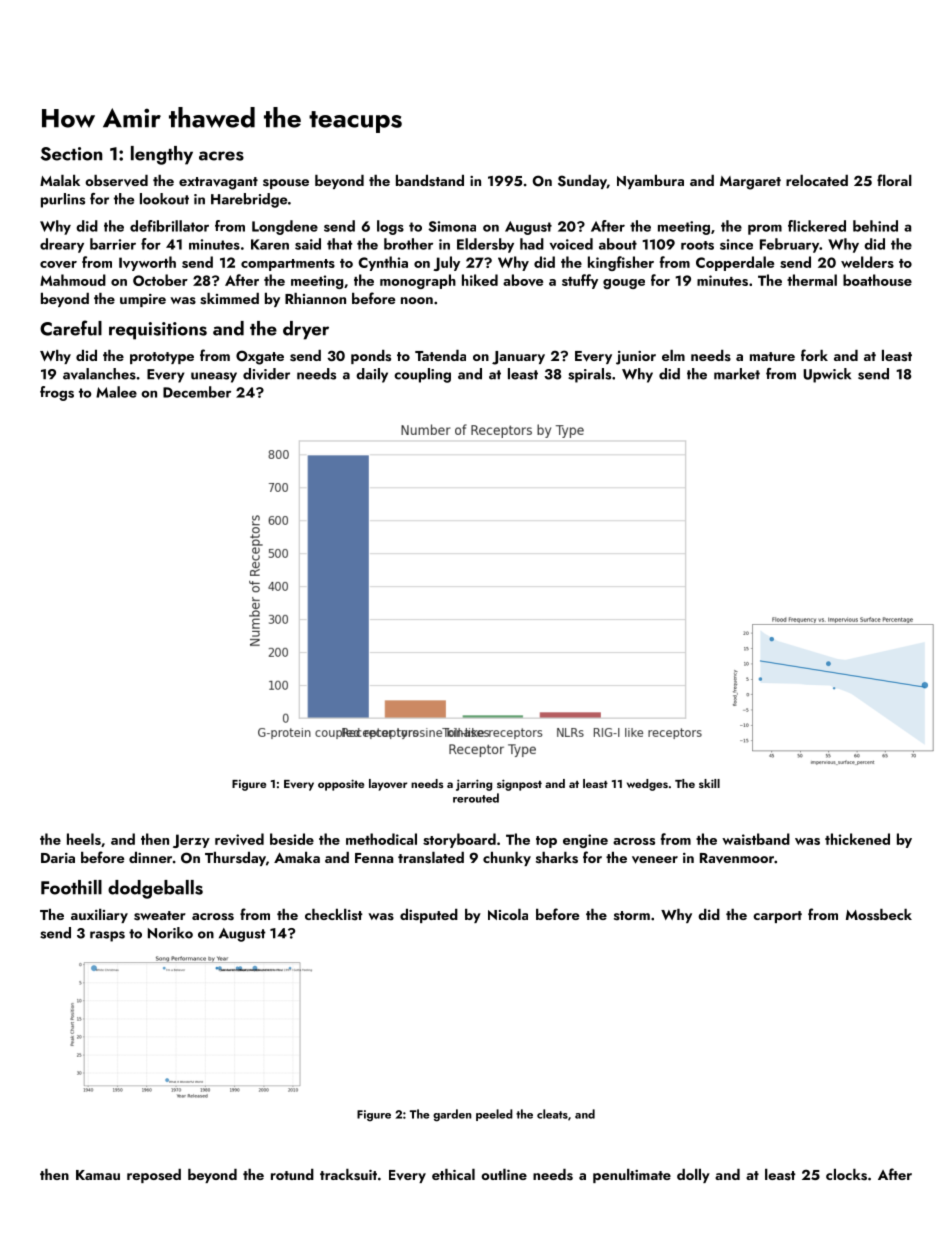 The image size is (952, 1233). I want to click on Upwick, so click(827, 375).
